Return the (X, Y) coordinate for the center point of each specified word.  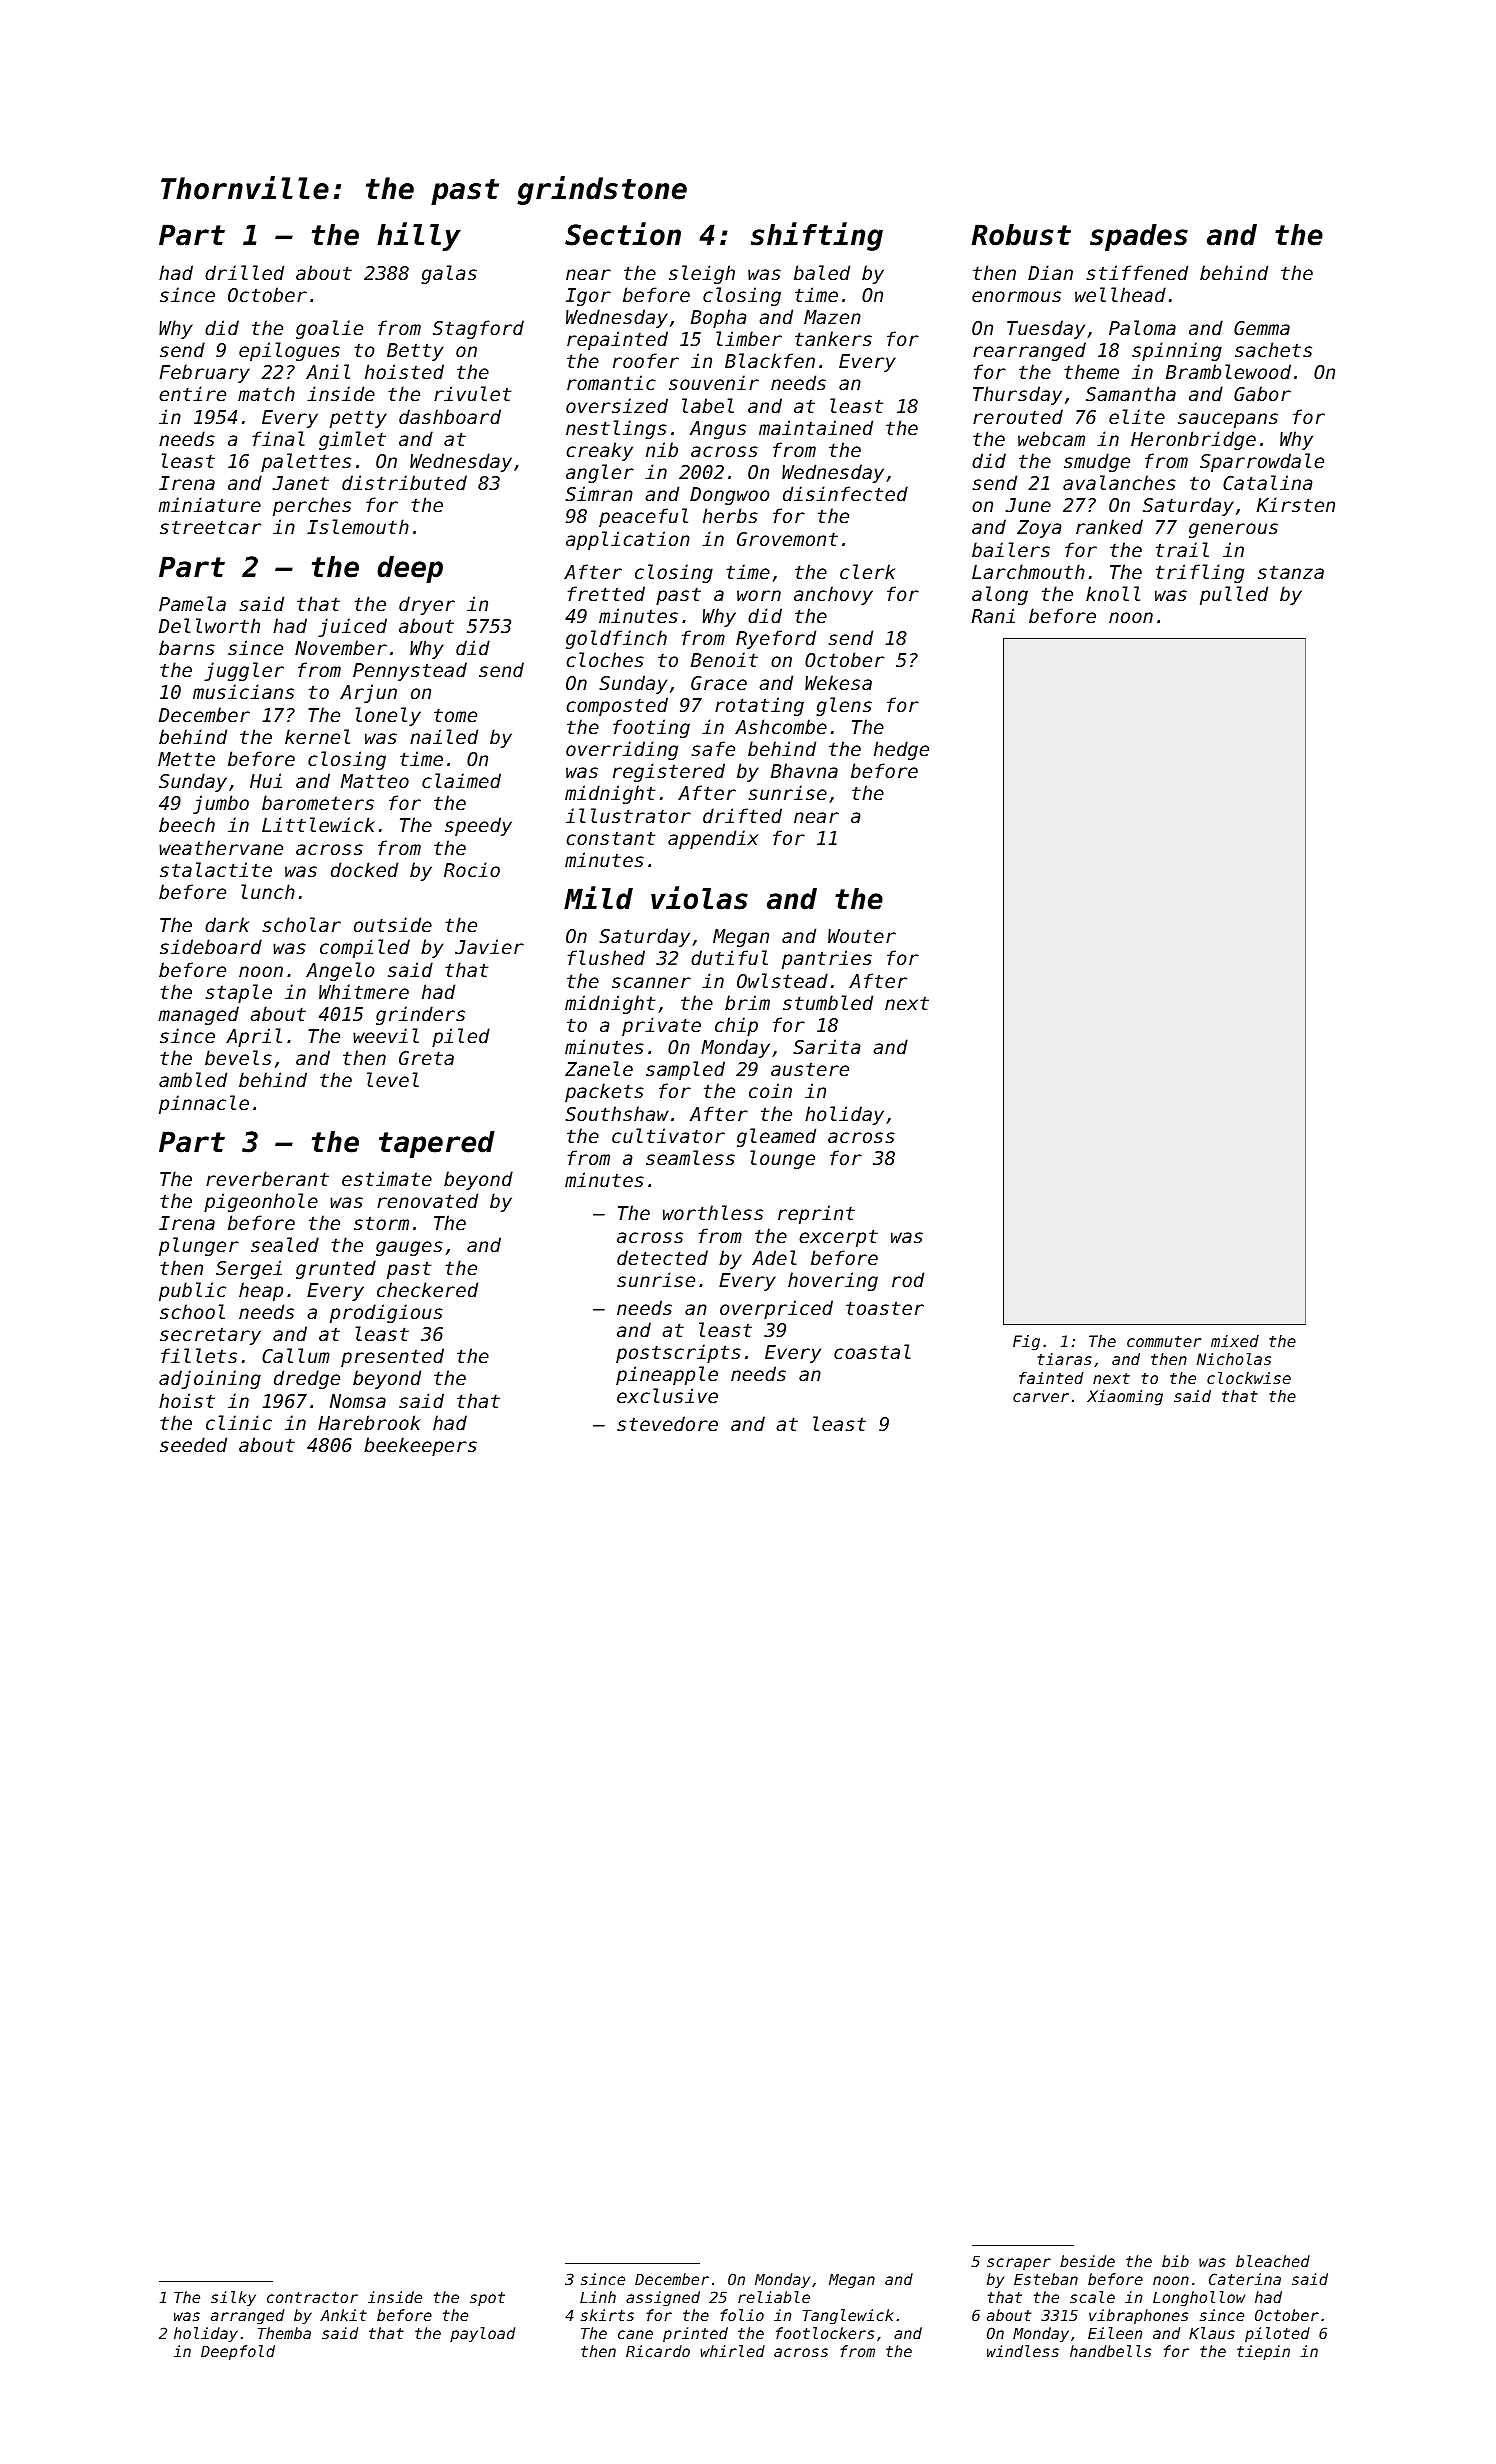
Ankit (343, 2315)
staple (238, 993)
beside (1087, 2261)
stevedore (667, 1423)
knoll (1113, 593)
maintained (816, 427)
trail (1182, 549)
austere (810, 1069)
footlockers (825, 2333)
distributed (404, 482)
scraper (1019, 2264)
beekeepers (420, 1446)
